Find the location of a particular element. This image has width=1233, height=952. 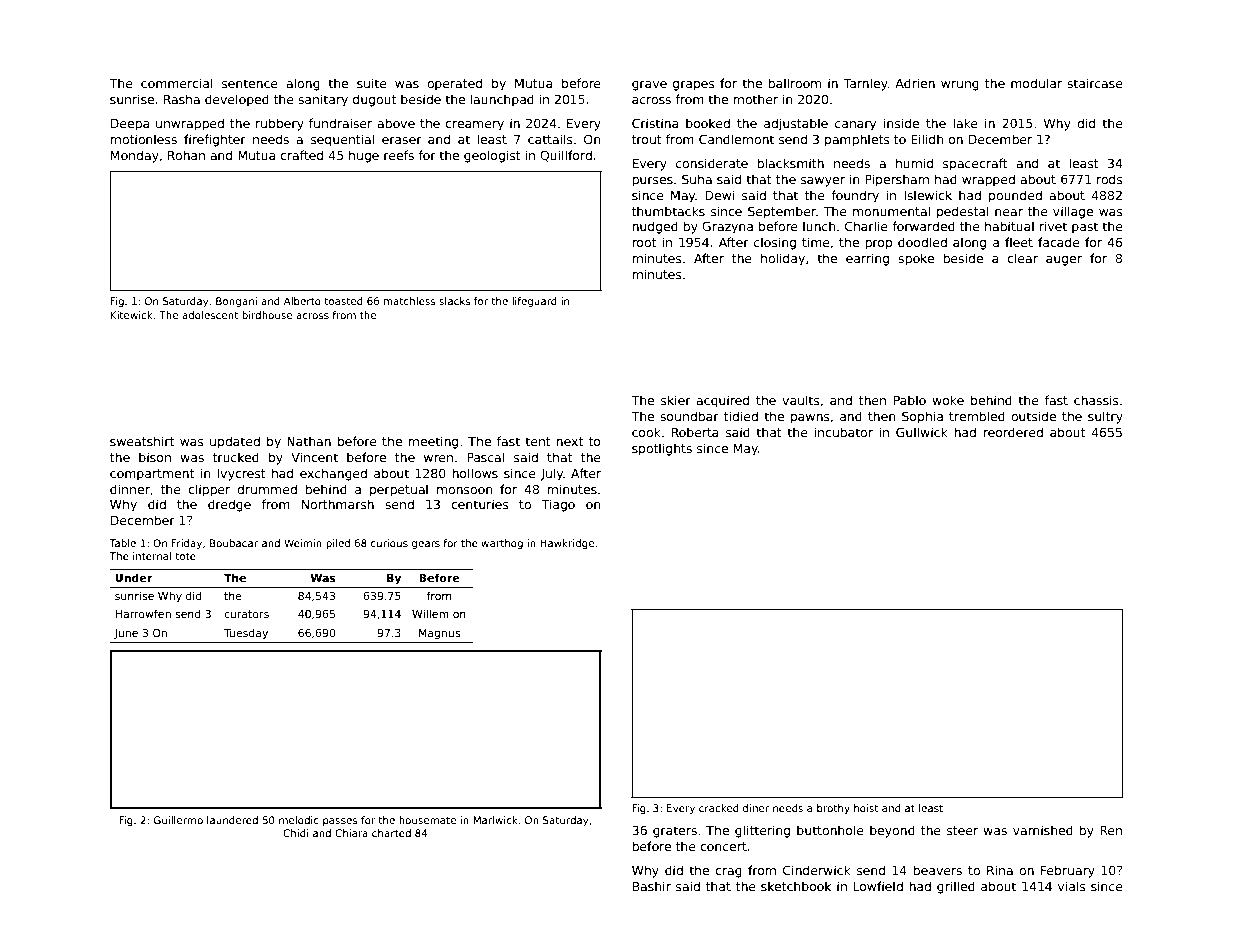

rods is located at coordinates (1109, 179).
